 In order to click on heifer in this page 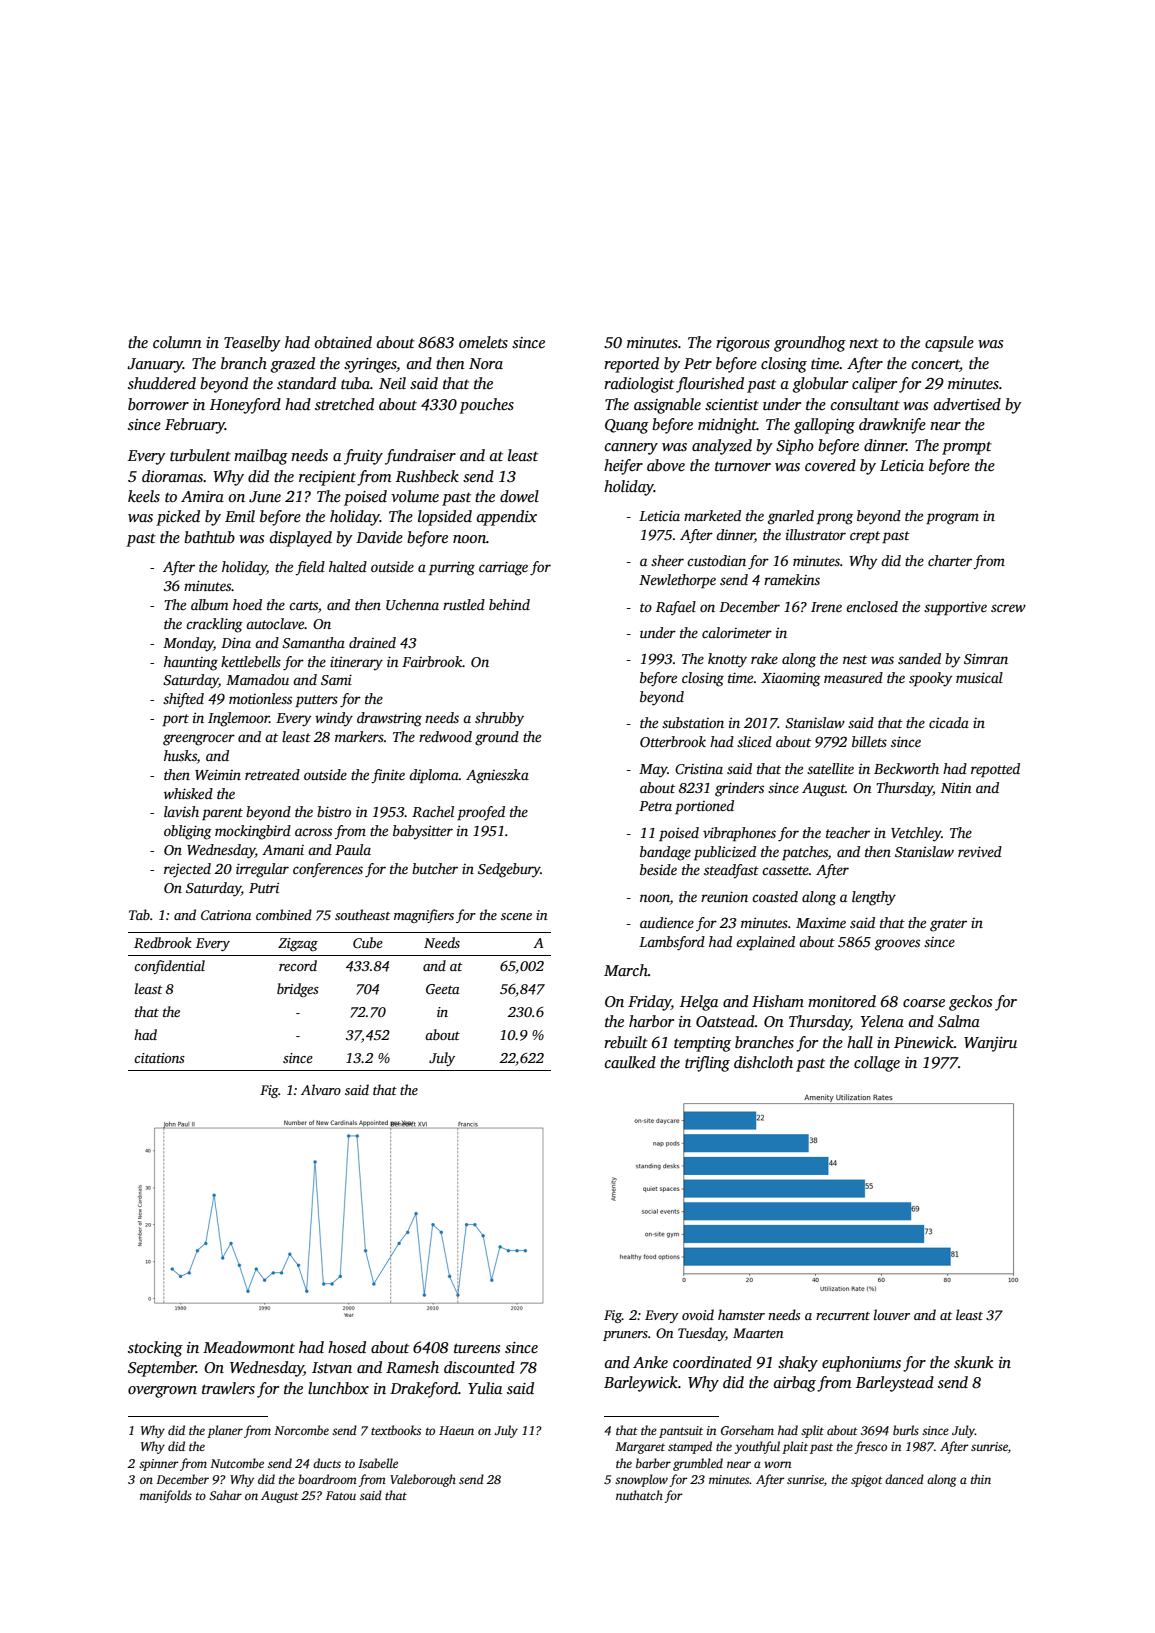, I will do `click(623, 467)`.
